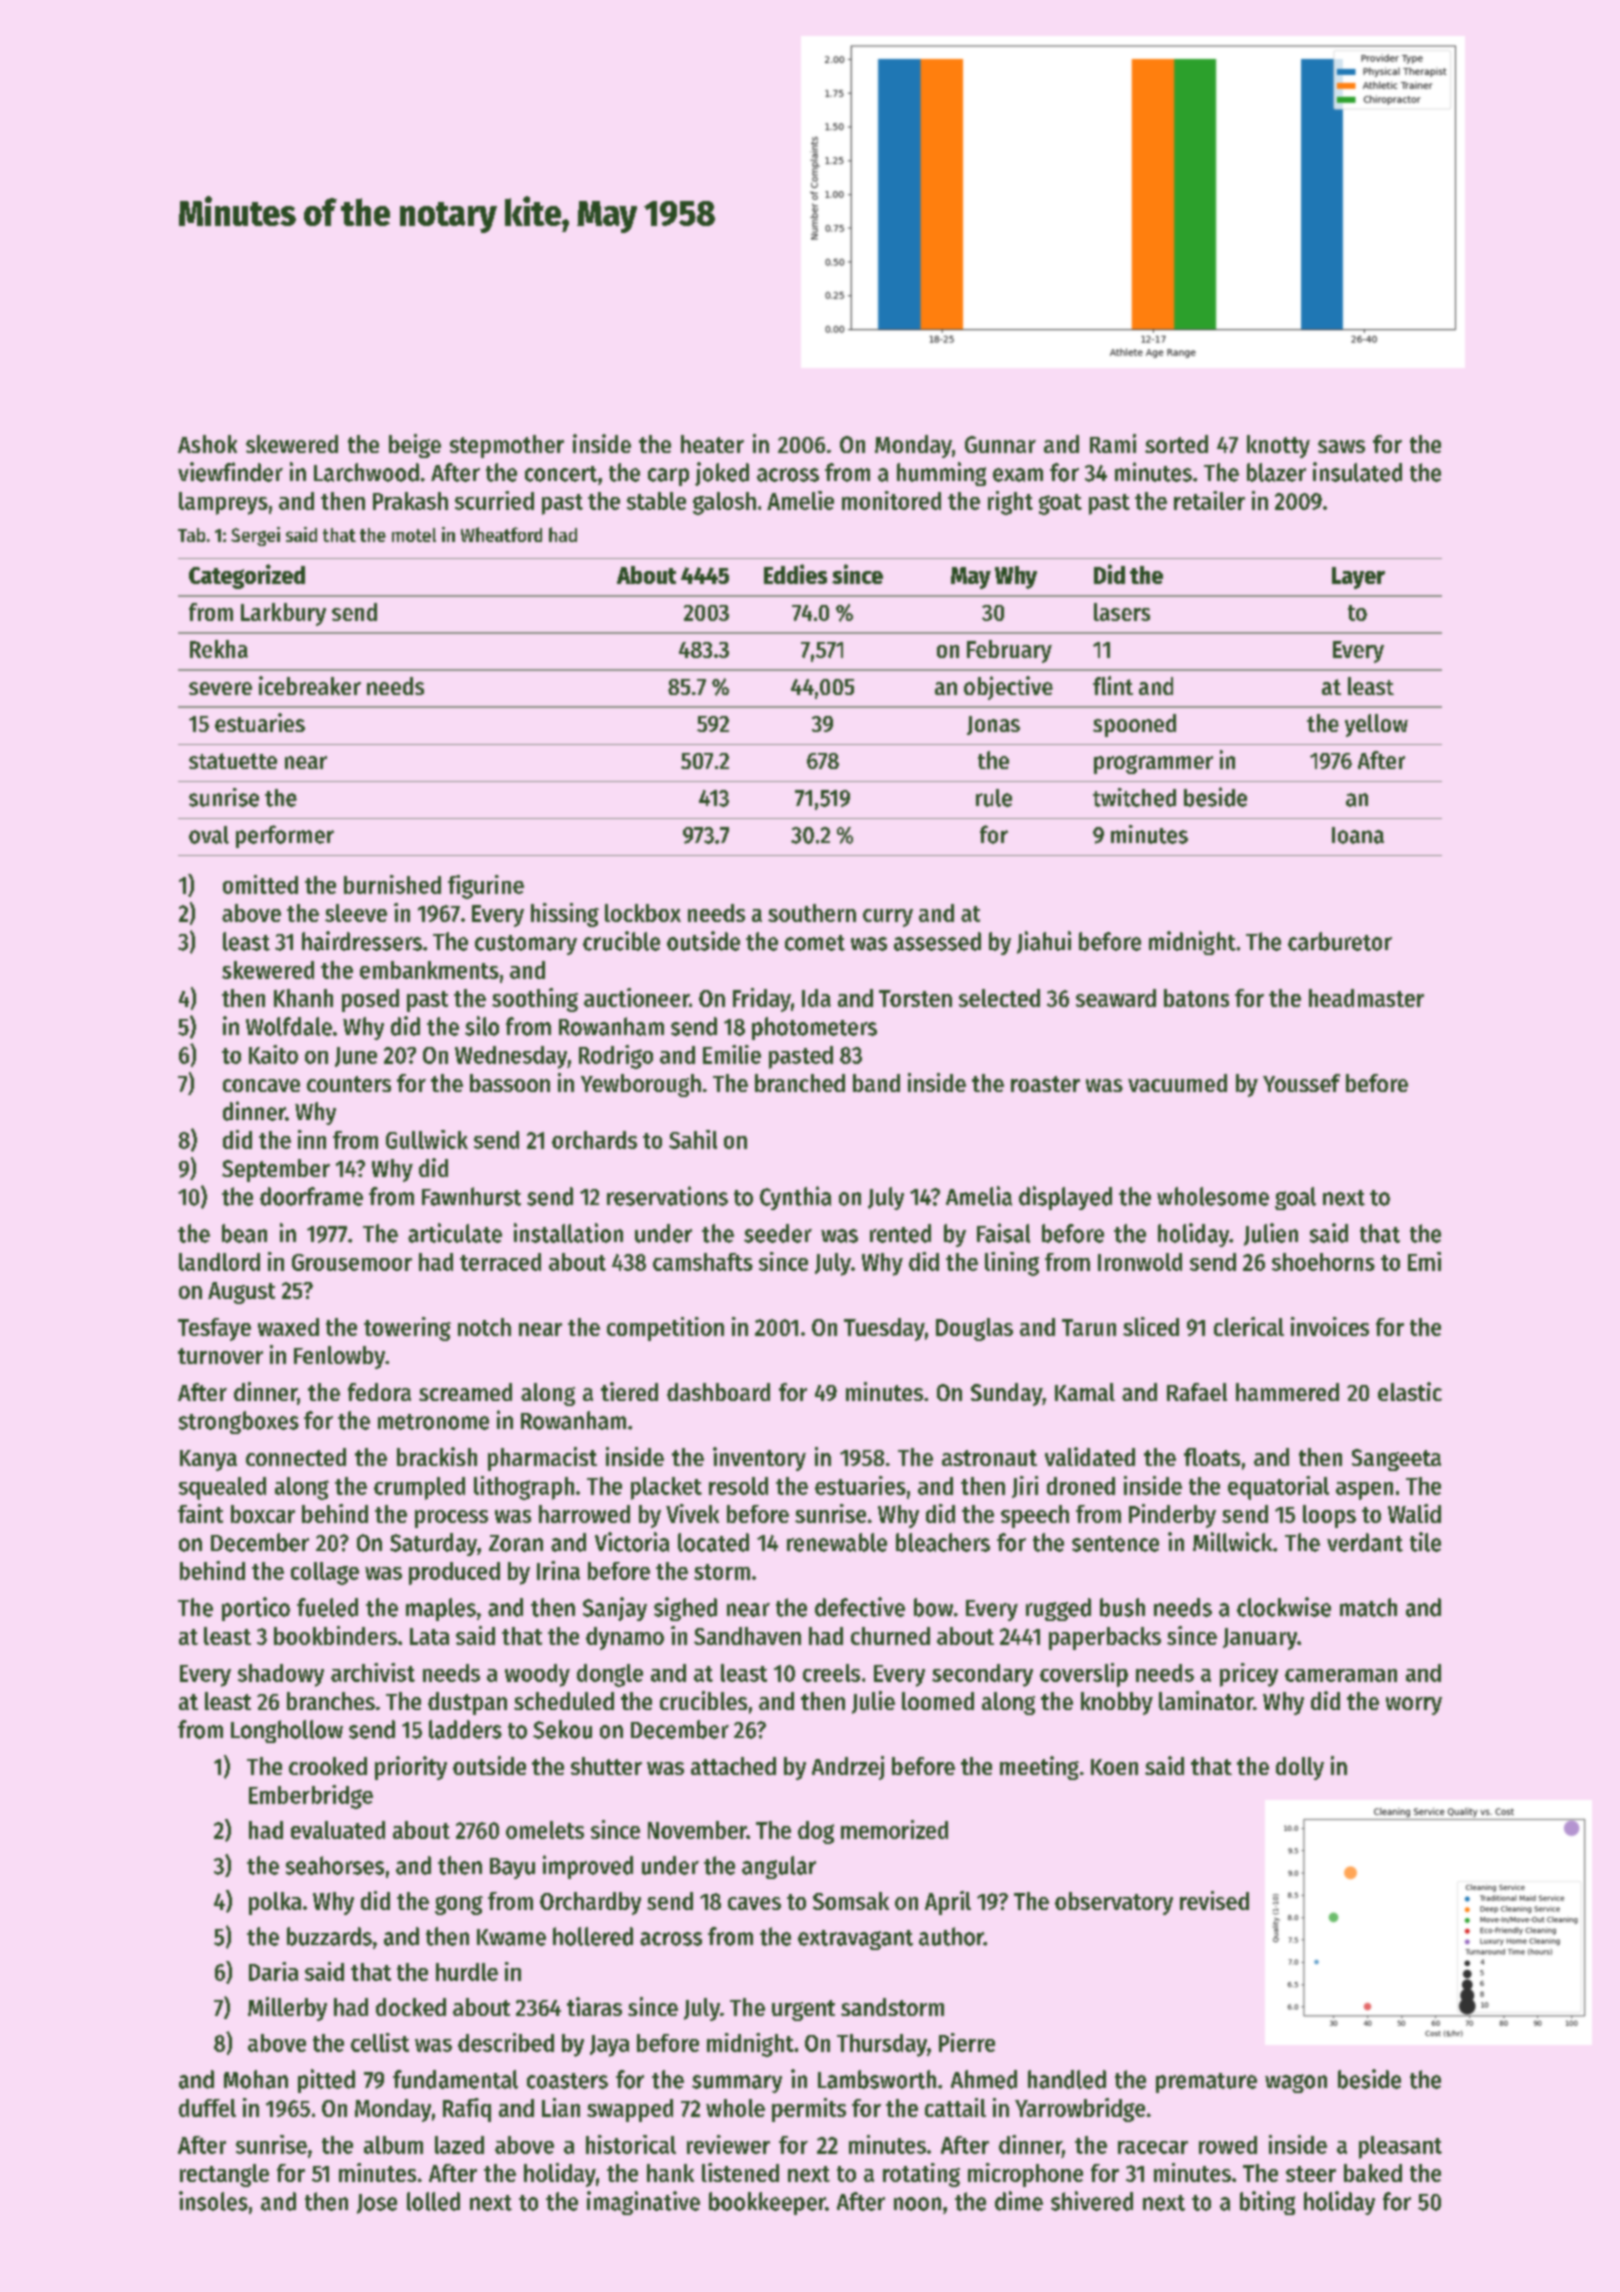 The image size is (1620, 2292). What do you see at coordinates (1323, 1262) in the screenshot?
I see `shoehorns` at bounding box center [1323, 1262].
